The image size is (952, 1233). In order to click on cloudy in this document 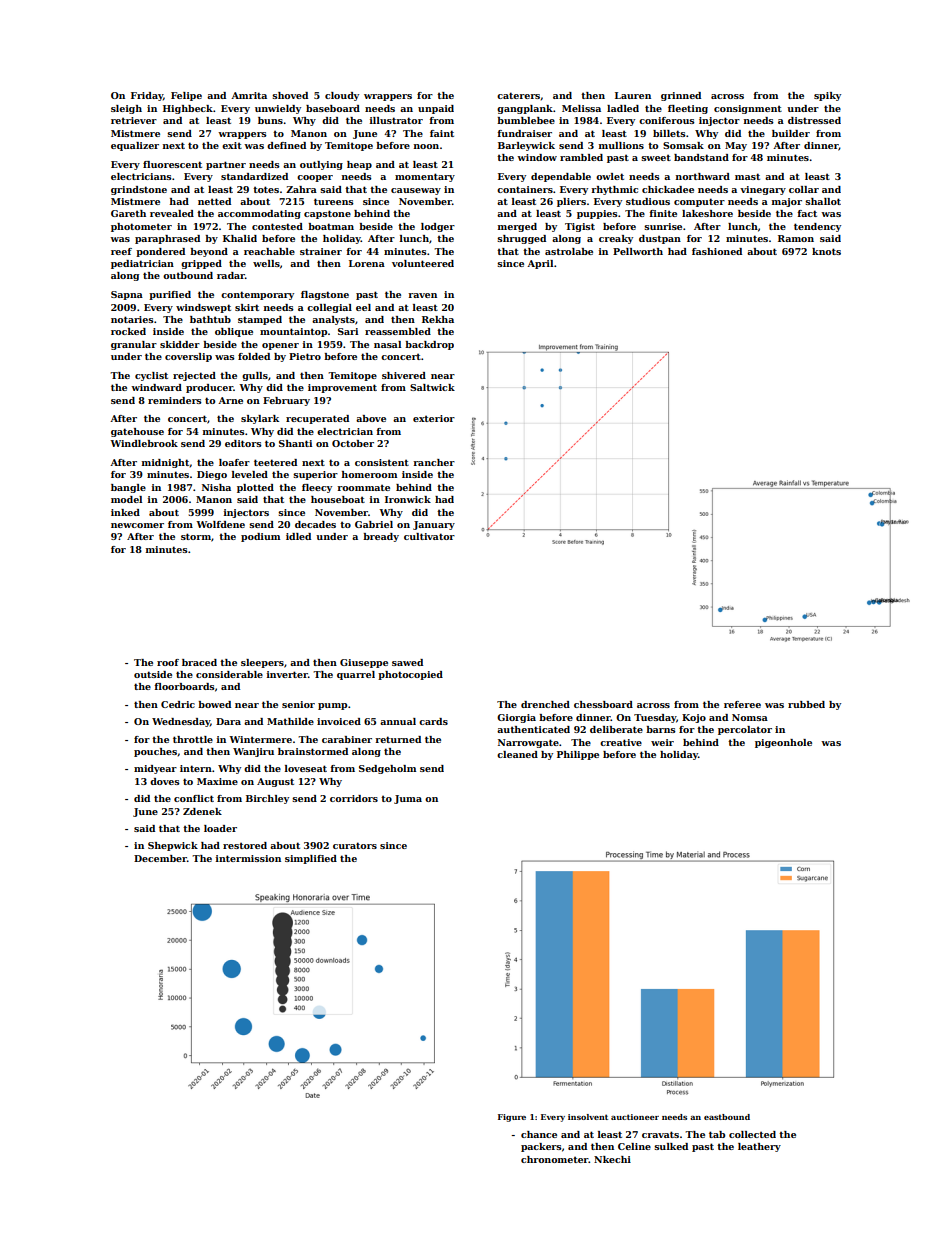, I will do `click(342, 96)`.
